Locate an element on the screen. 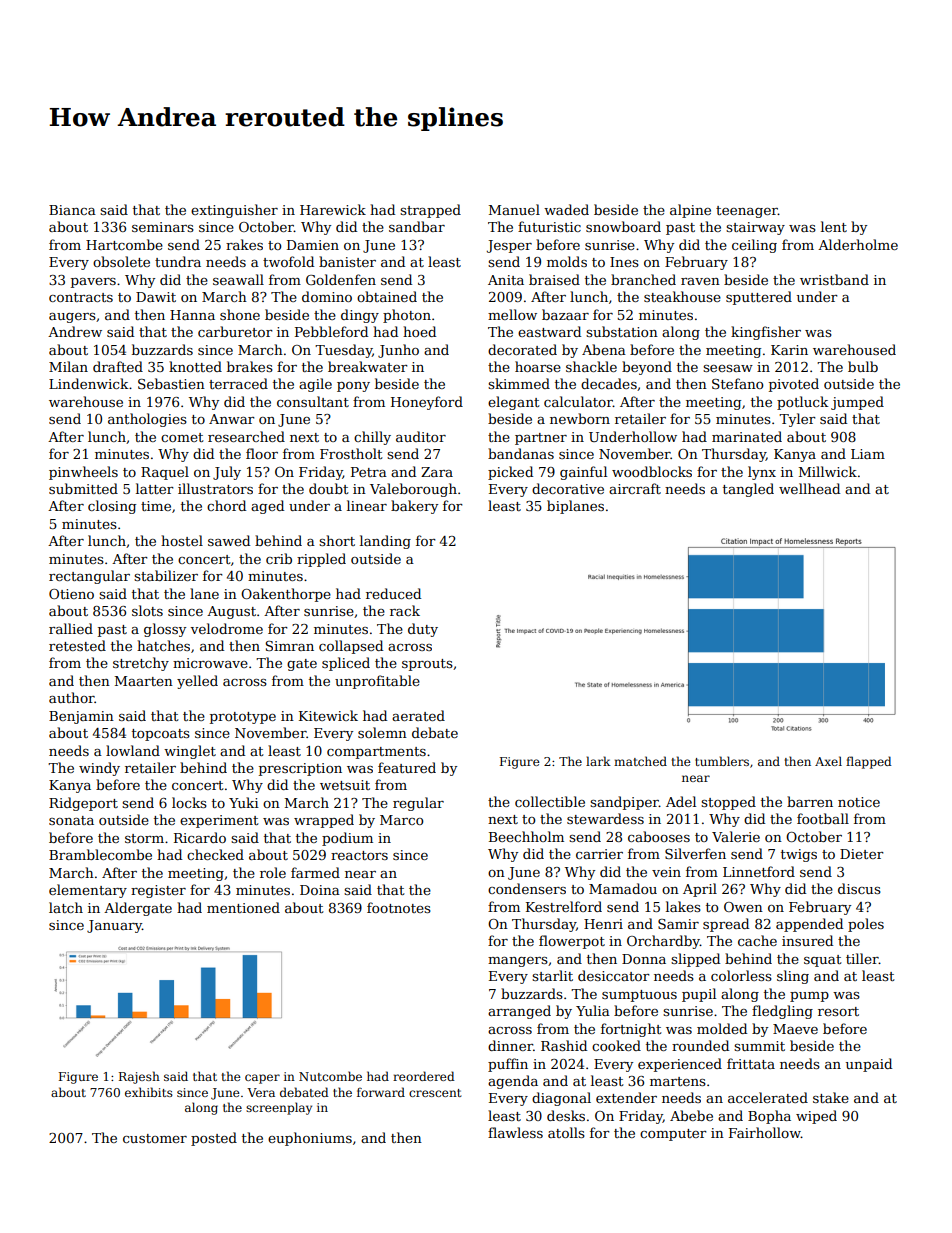 Image resolution: width=952 pixels, height=1233 pixels. footnotes is located at coordinates (399, 907).
